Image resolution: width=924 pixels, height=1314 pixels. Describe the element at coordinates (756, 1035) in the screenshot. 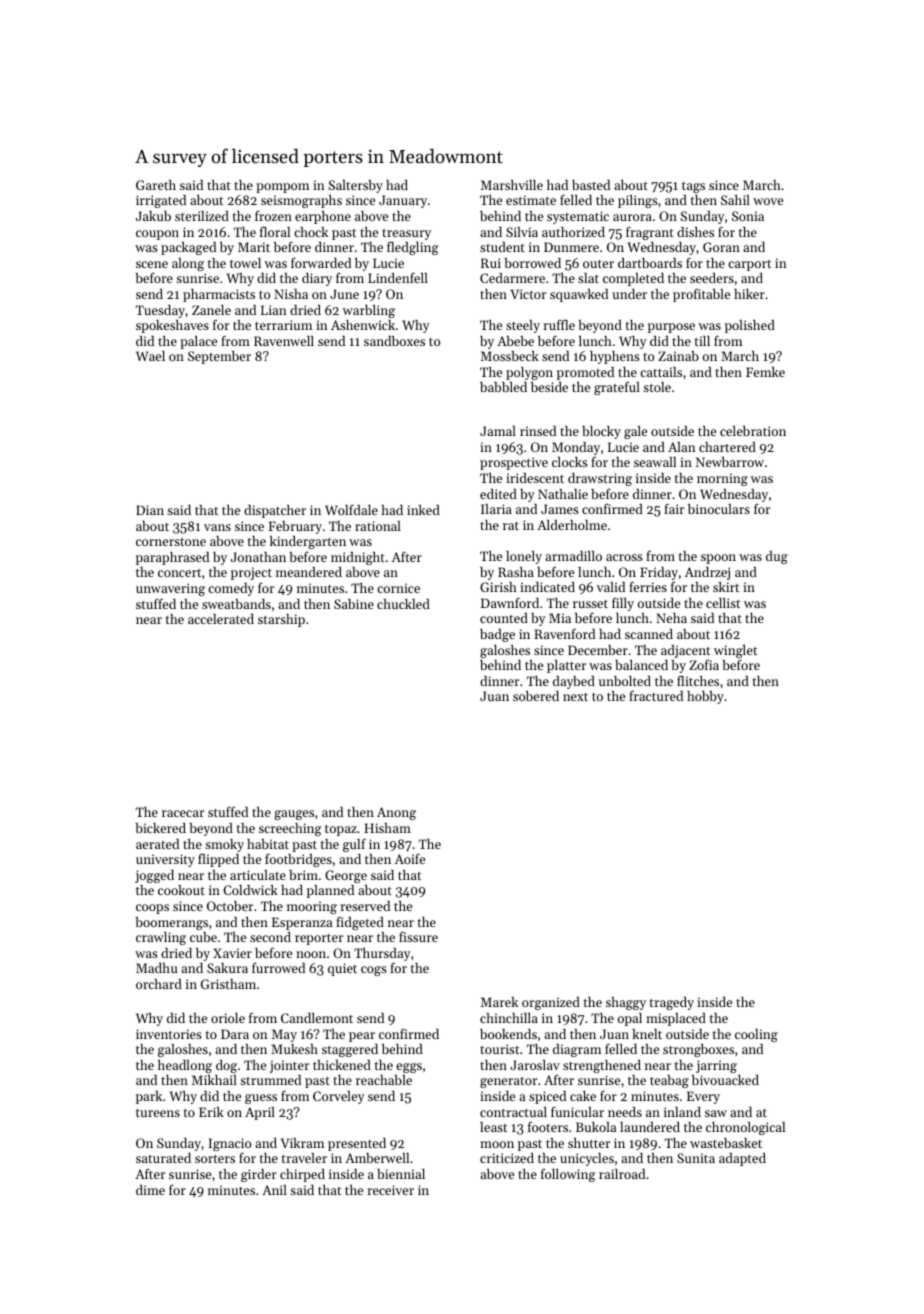

I see `cooling` at that location.
